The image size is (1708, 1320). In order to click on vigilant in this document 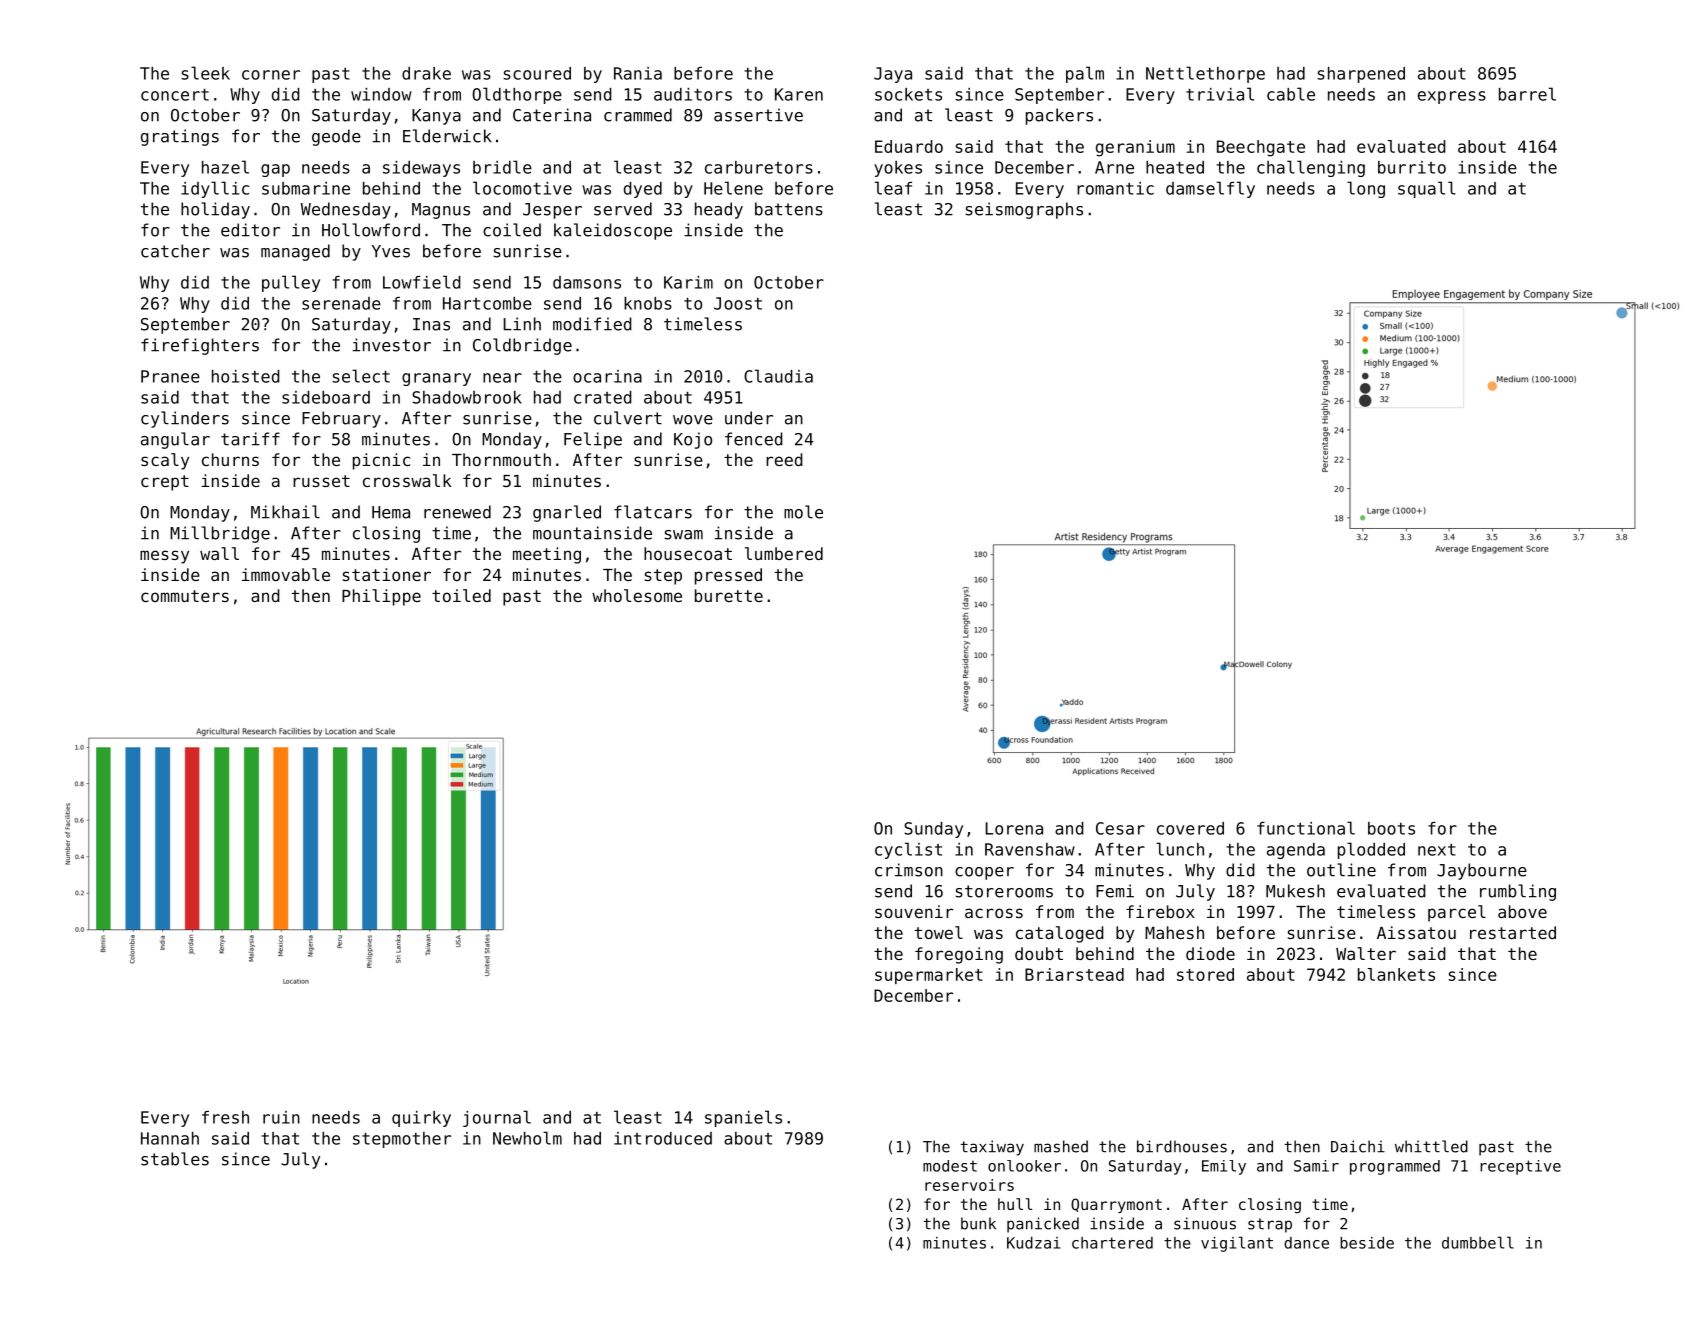, I will do `click(1237, 1244)`.
